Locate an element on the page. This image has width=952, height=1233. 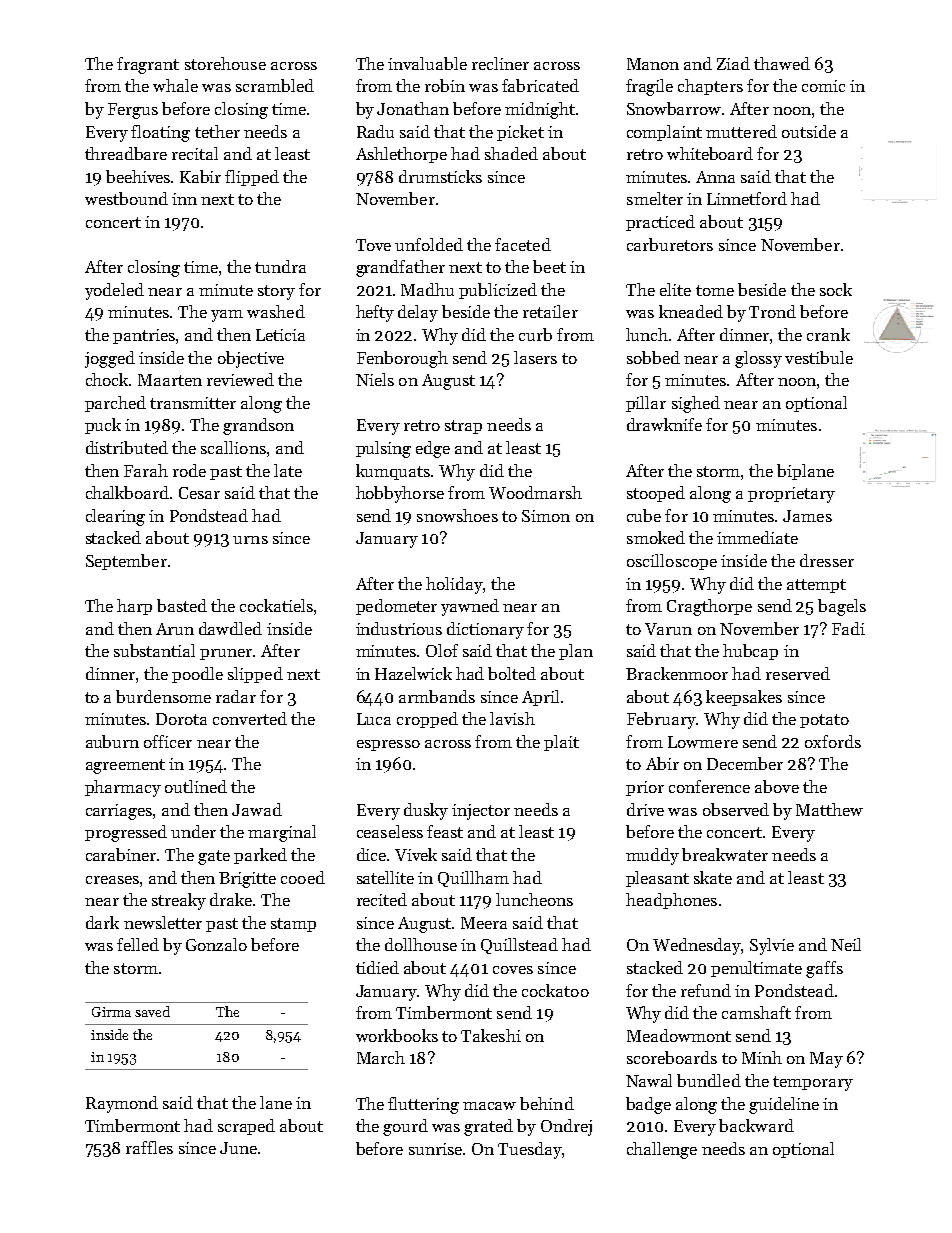
dresser is located at coordinates (827, 560).
